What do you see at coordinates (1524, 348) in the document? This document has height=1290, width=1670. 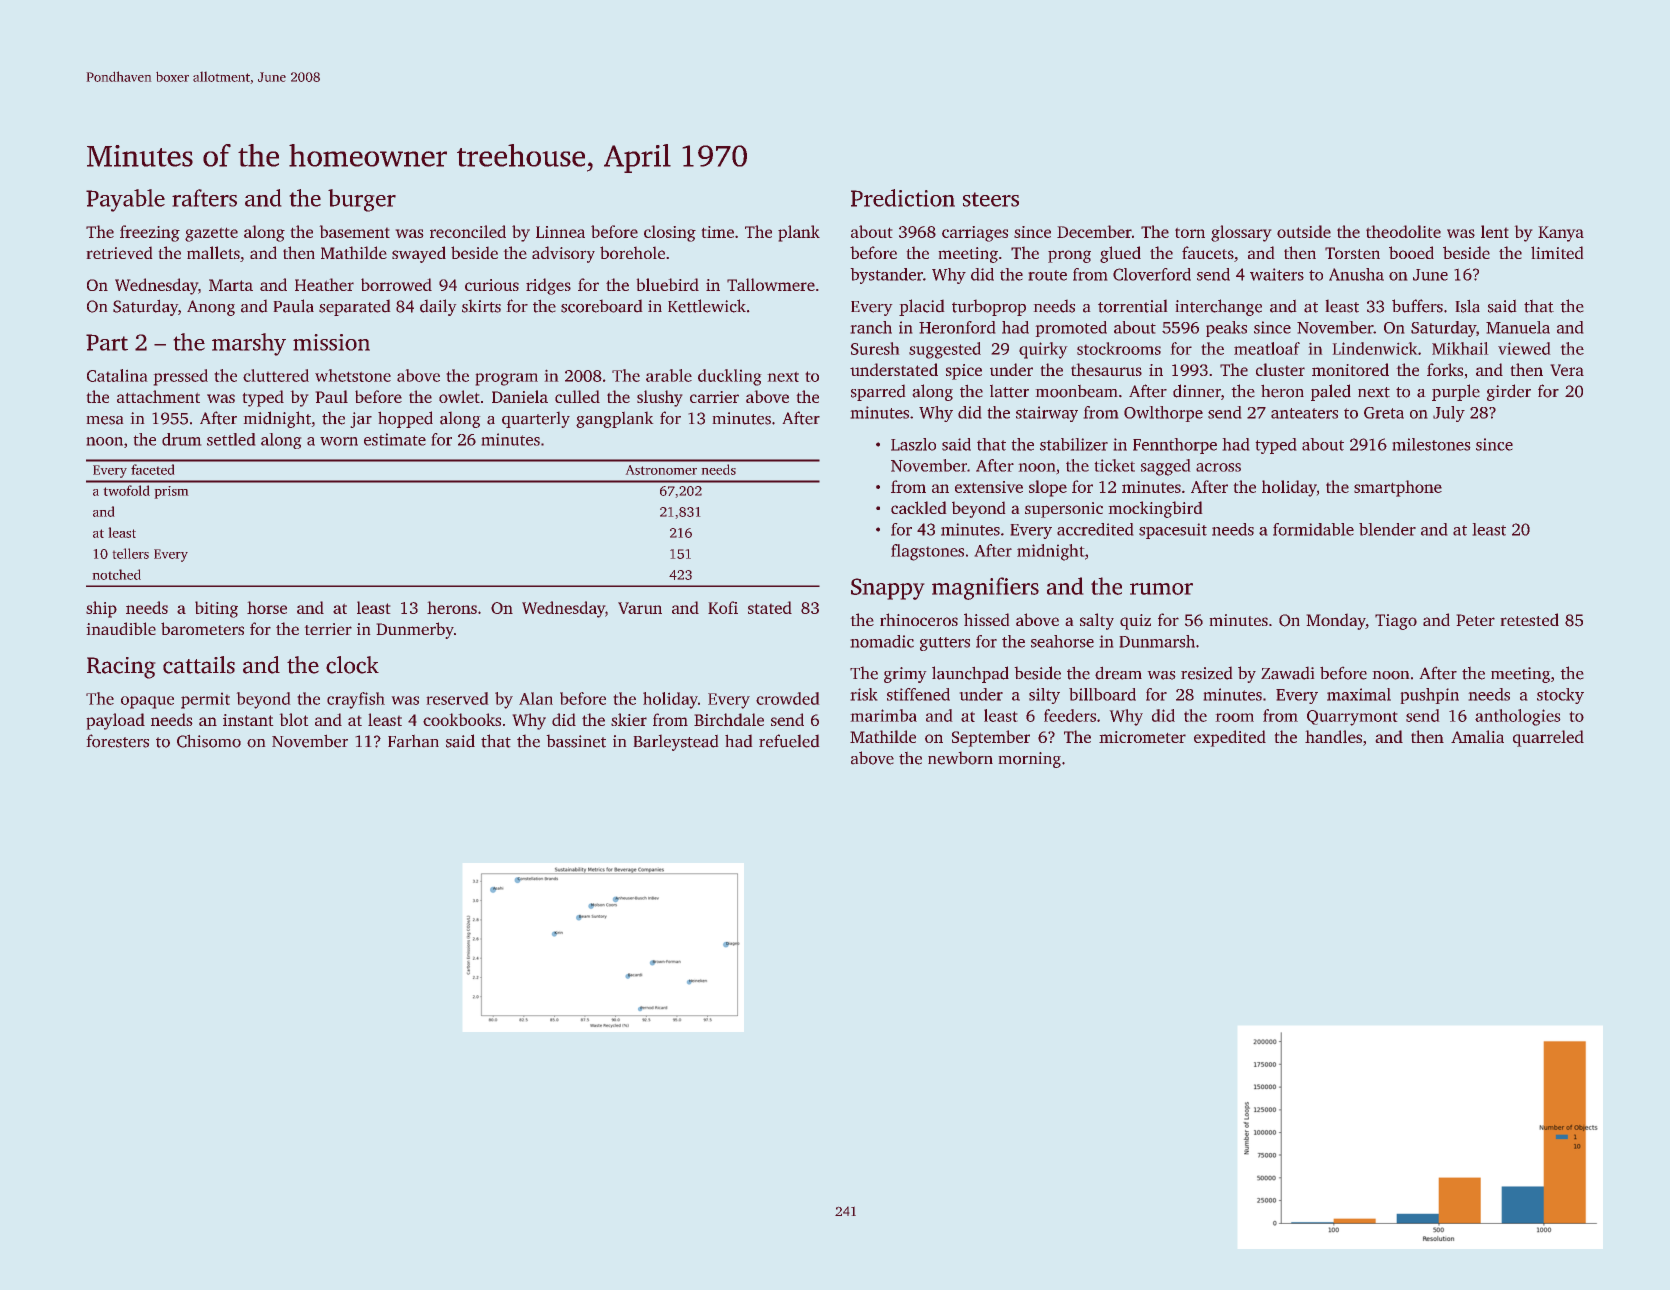 I see `viewed` at bounding box center [1524, 348].
